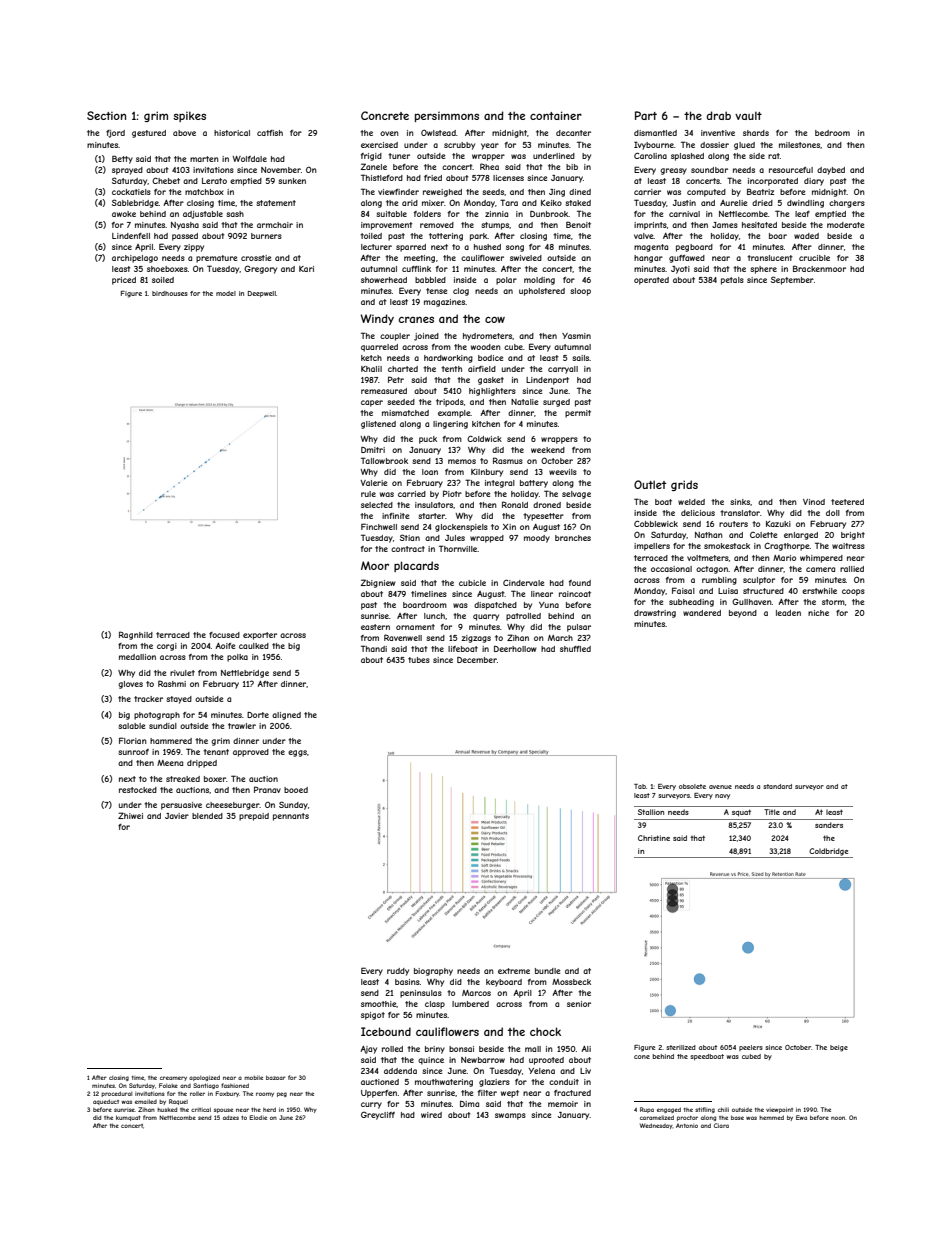 The height and width of the image is (1233, 952). I want to click on birdhouses, so click(170, 293).
